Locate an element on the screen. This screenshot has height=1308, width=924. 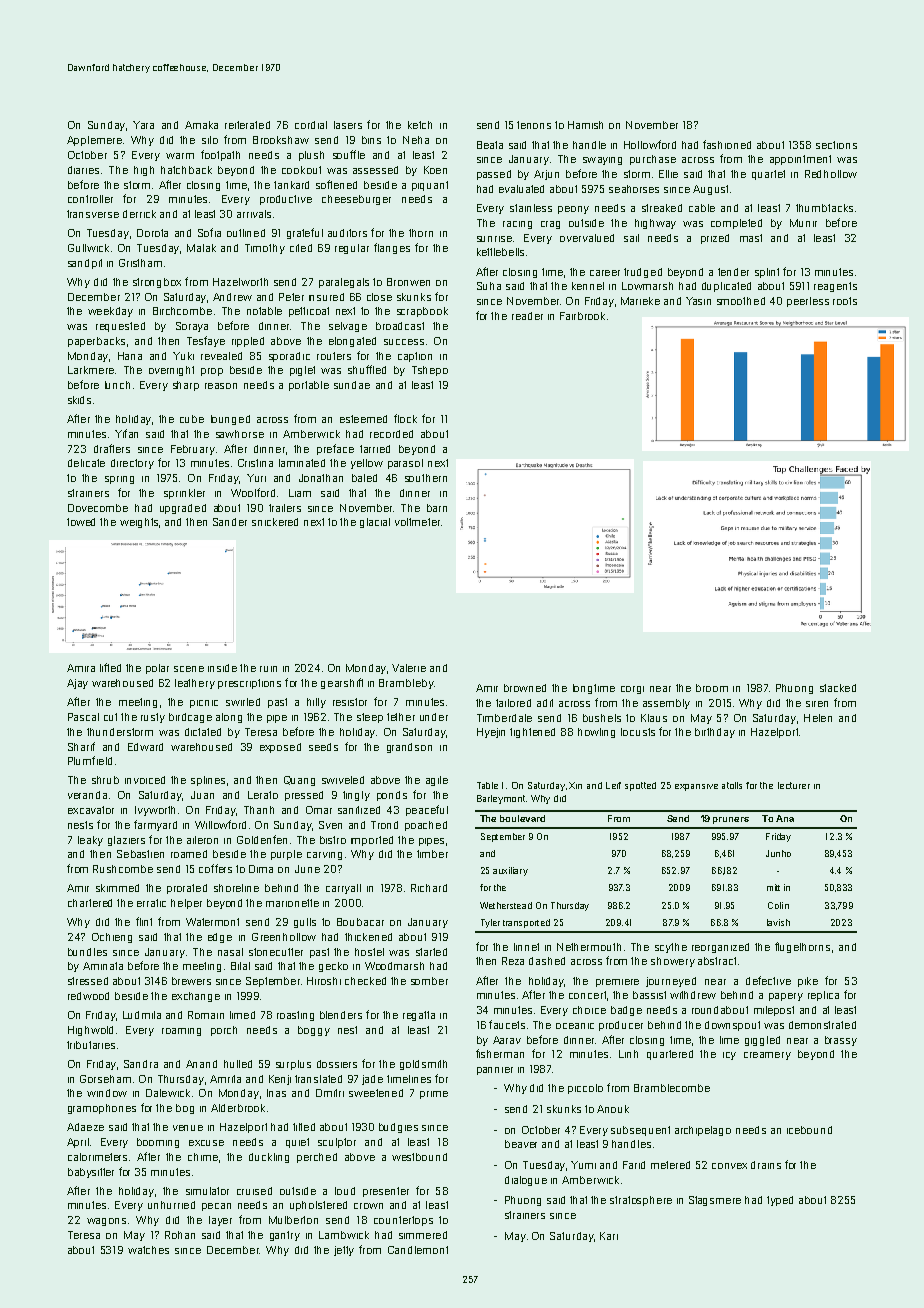
splines is located at coordinates (208, 781).
